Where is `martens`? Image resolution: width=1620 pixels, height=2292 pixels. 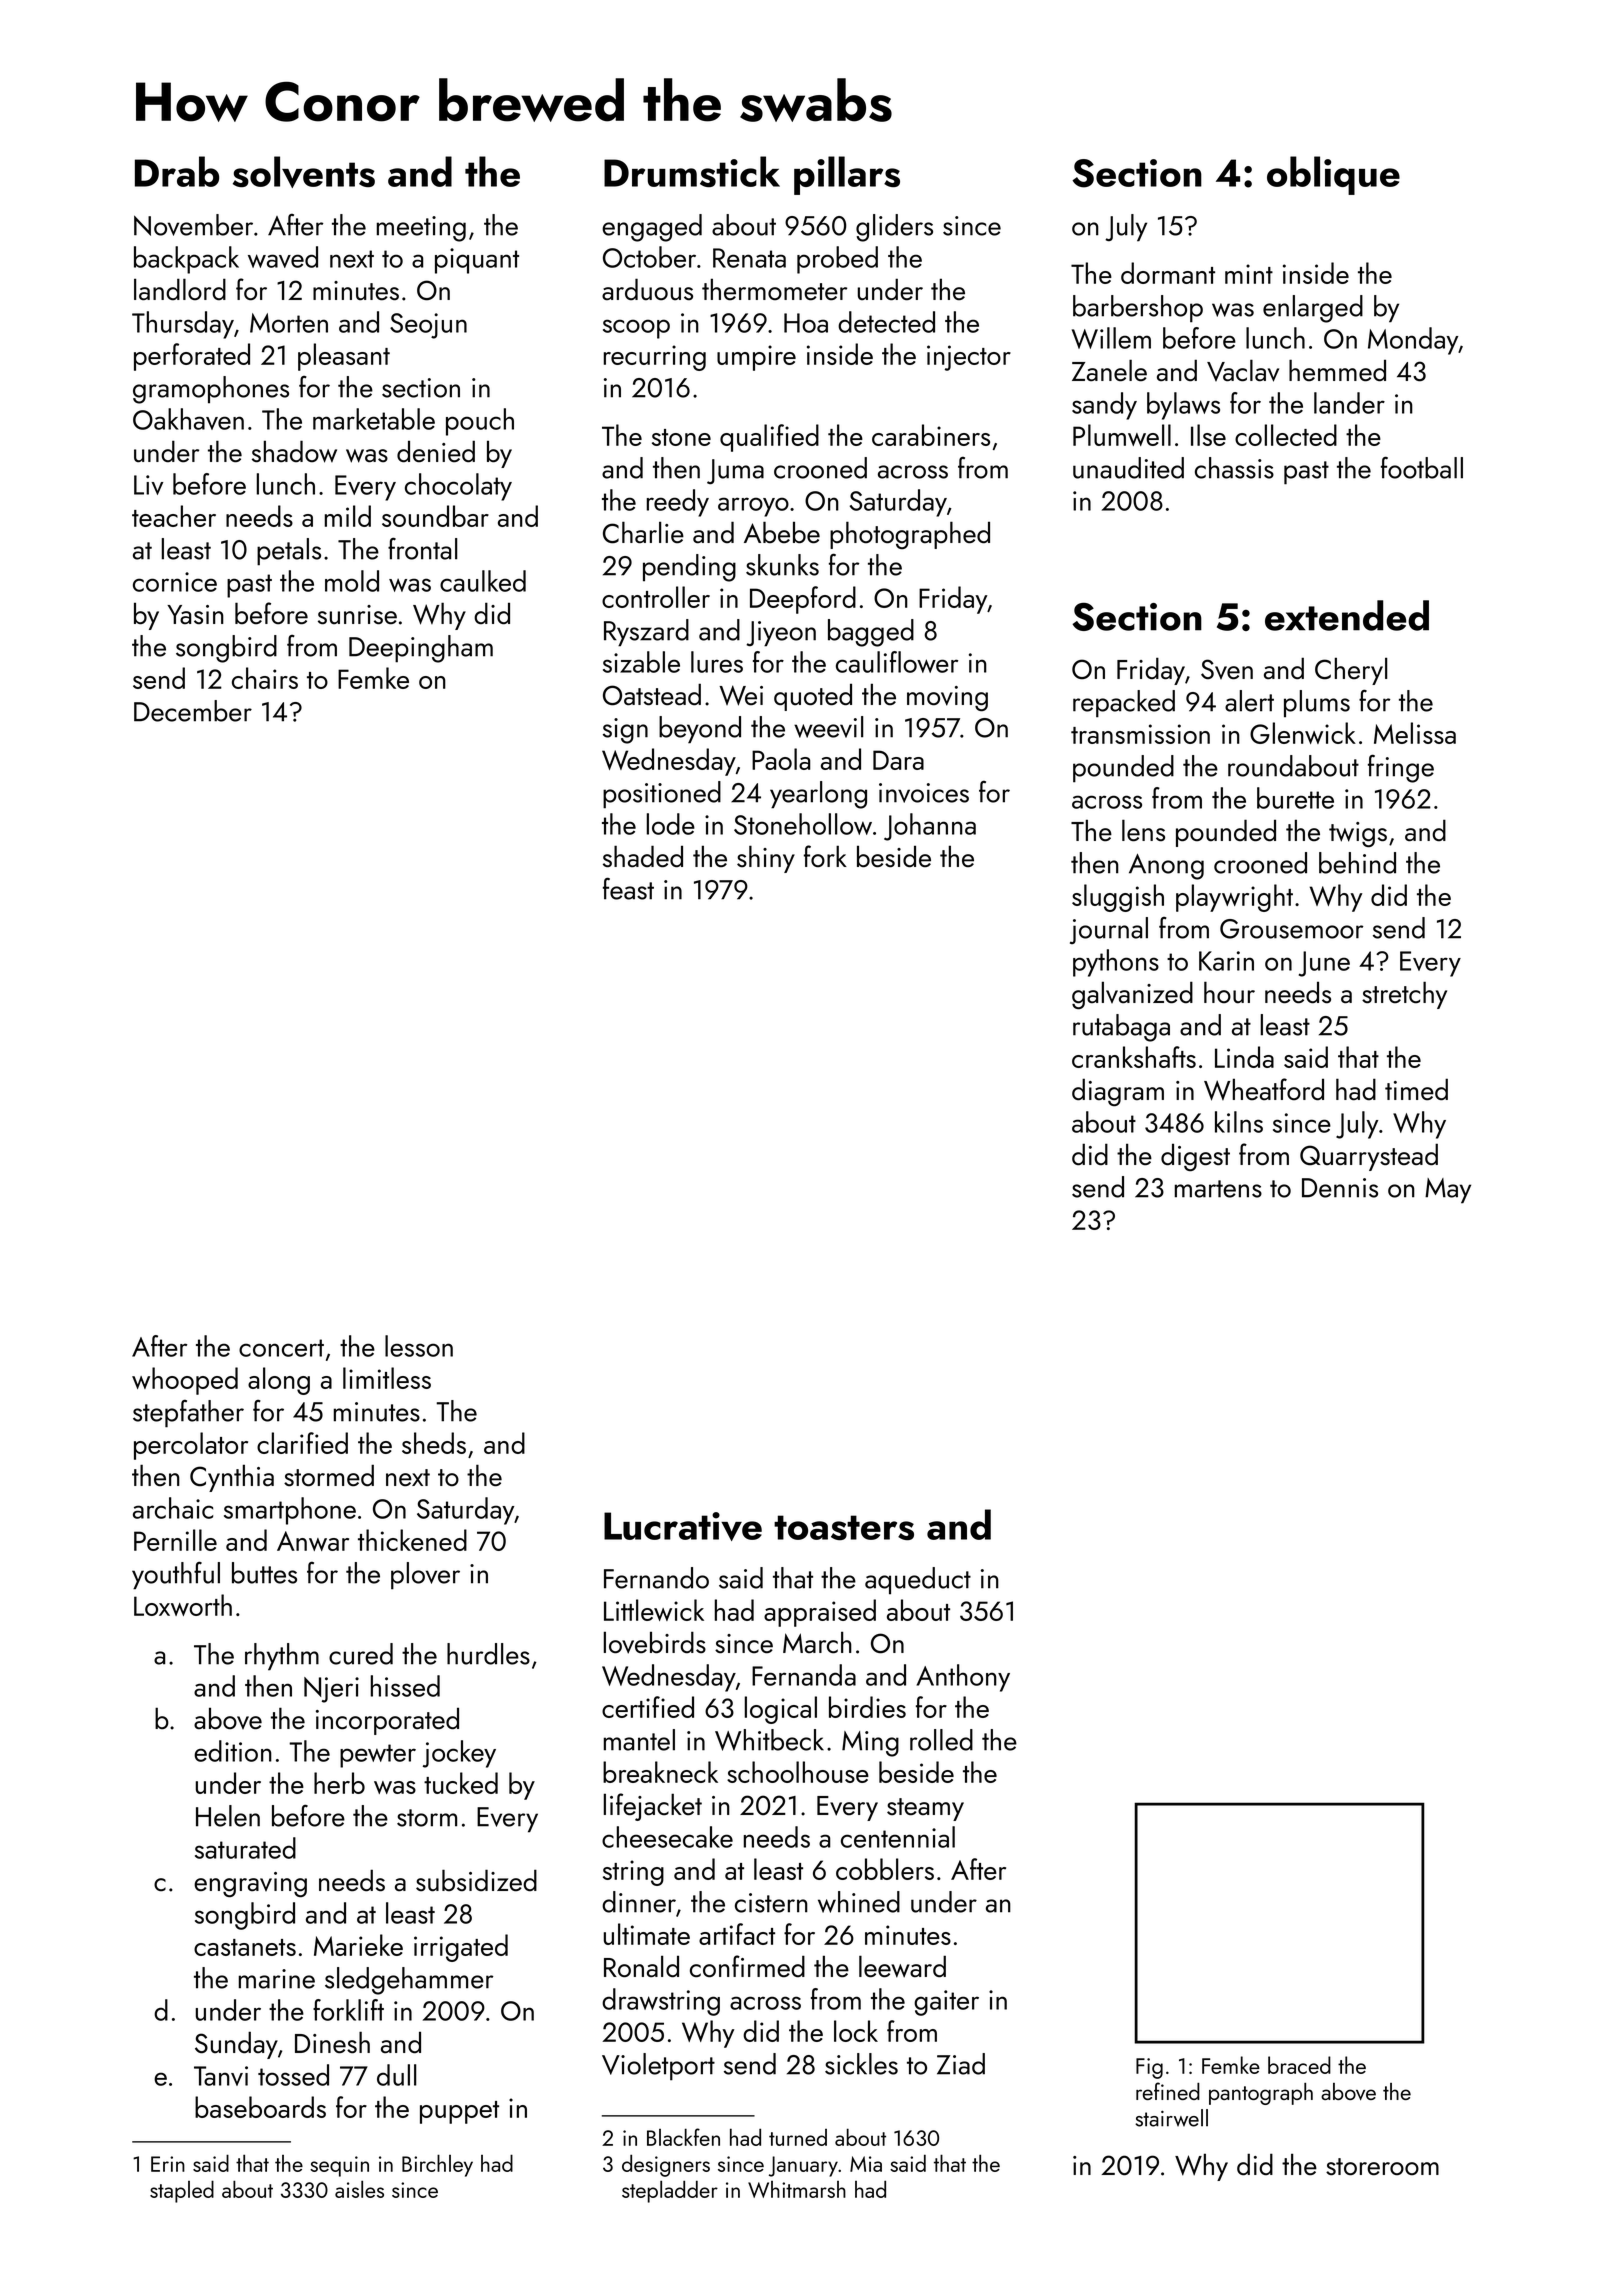
martens is located at coordinates (1218, 1189).
